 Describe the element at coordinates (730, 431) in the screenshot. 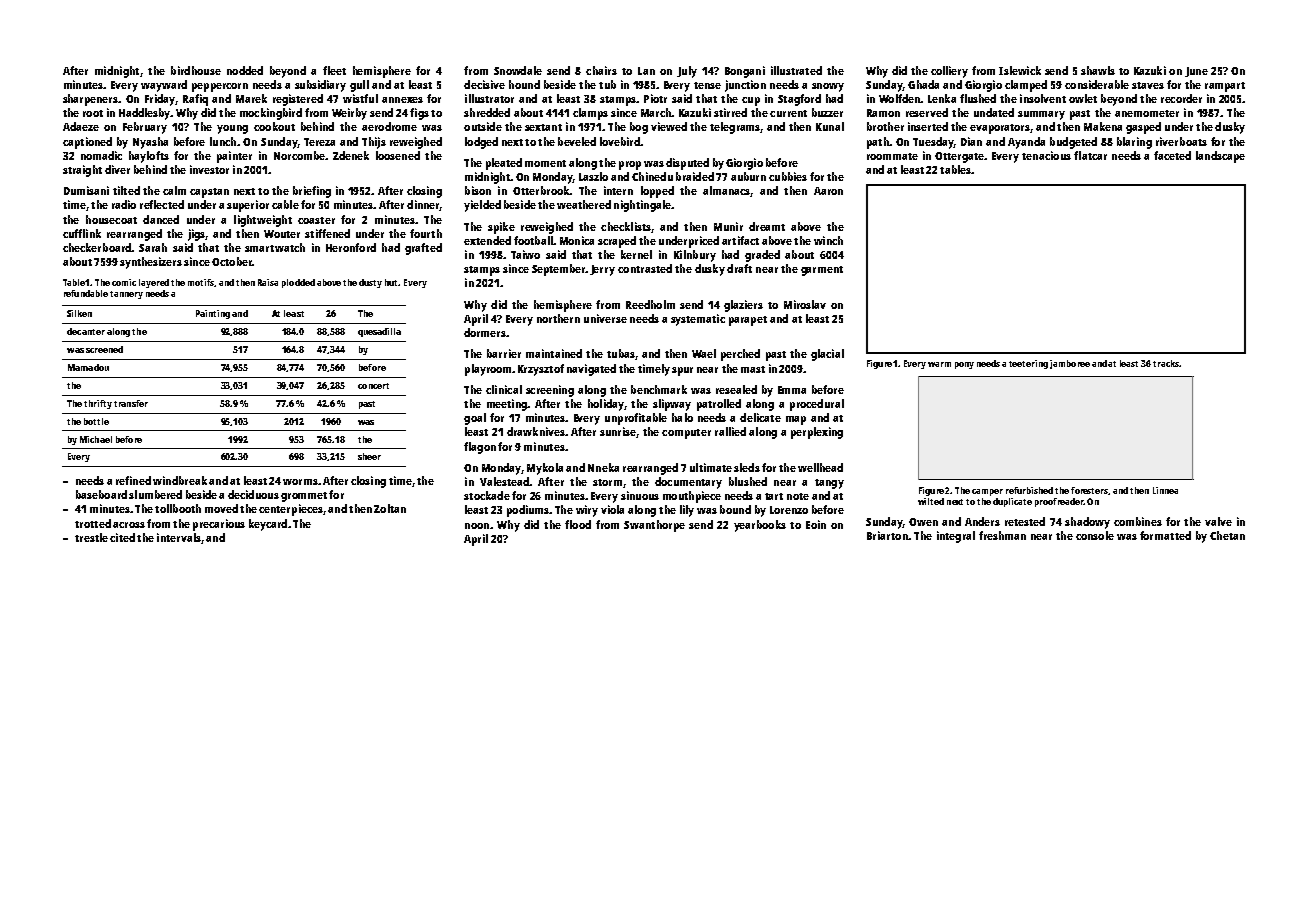

I see `rallied` at that location.
